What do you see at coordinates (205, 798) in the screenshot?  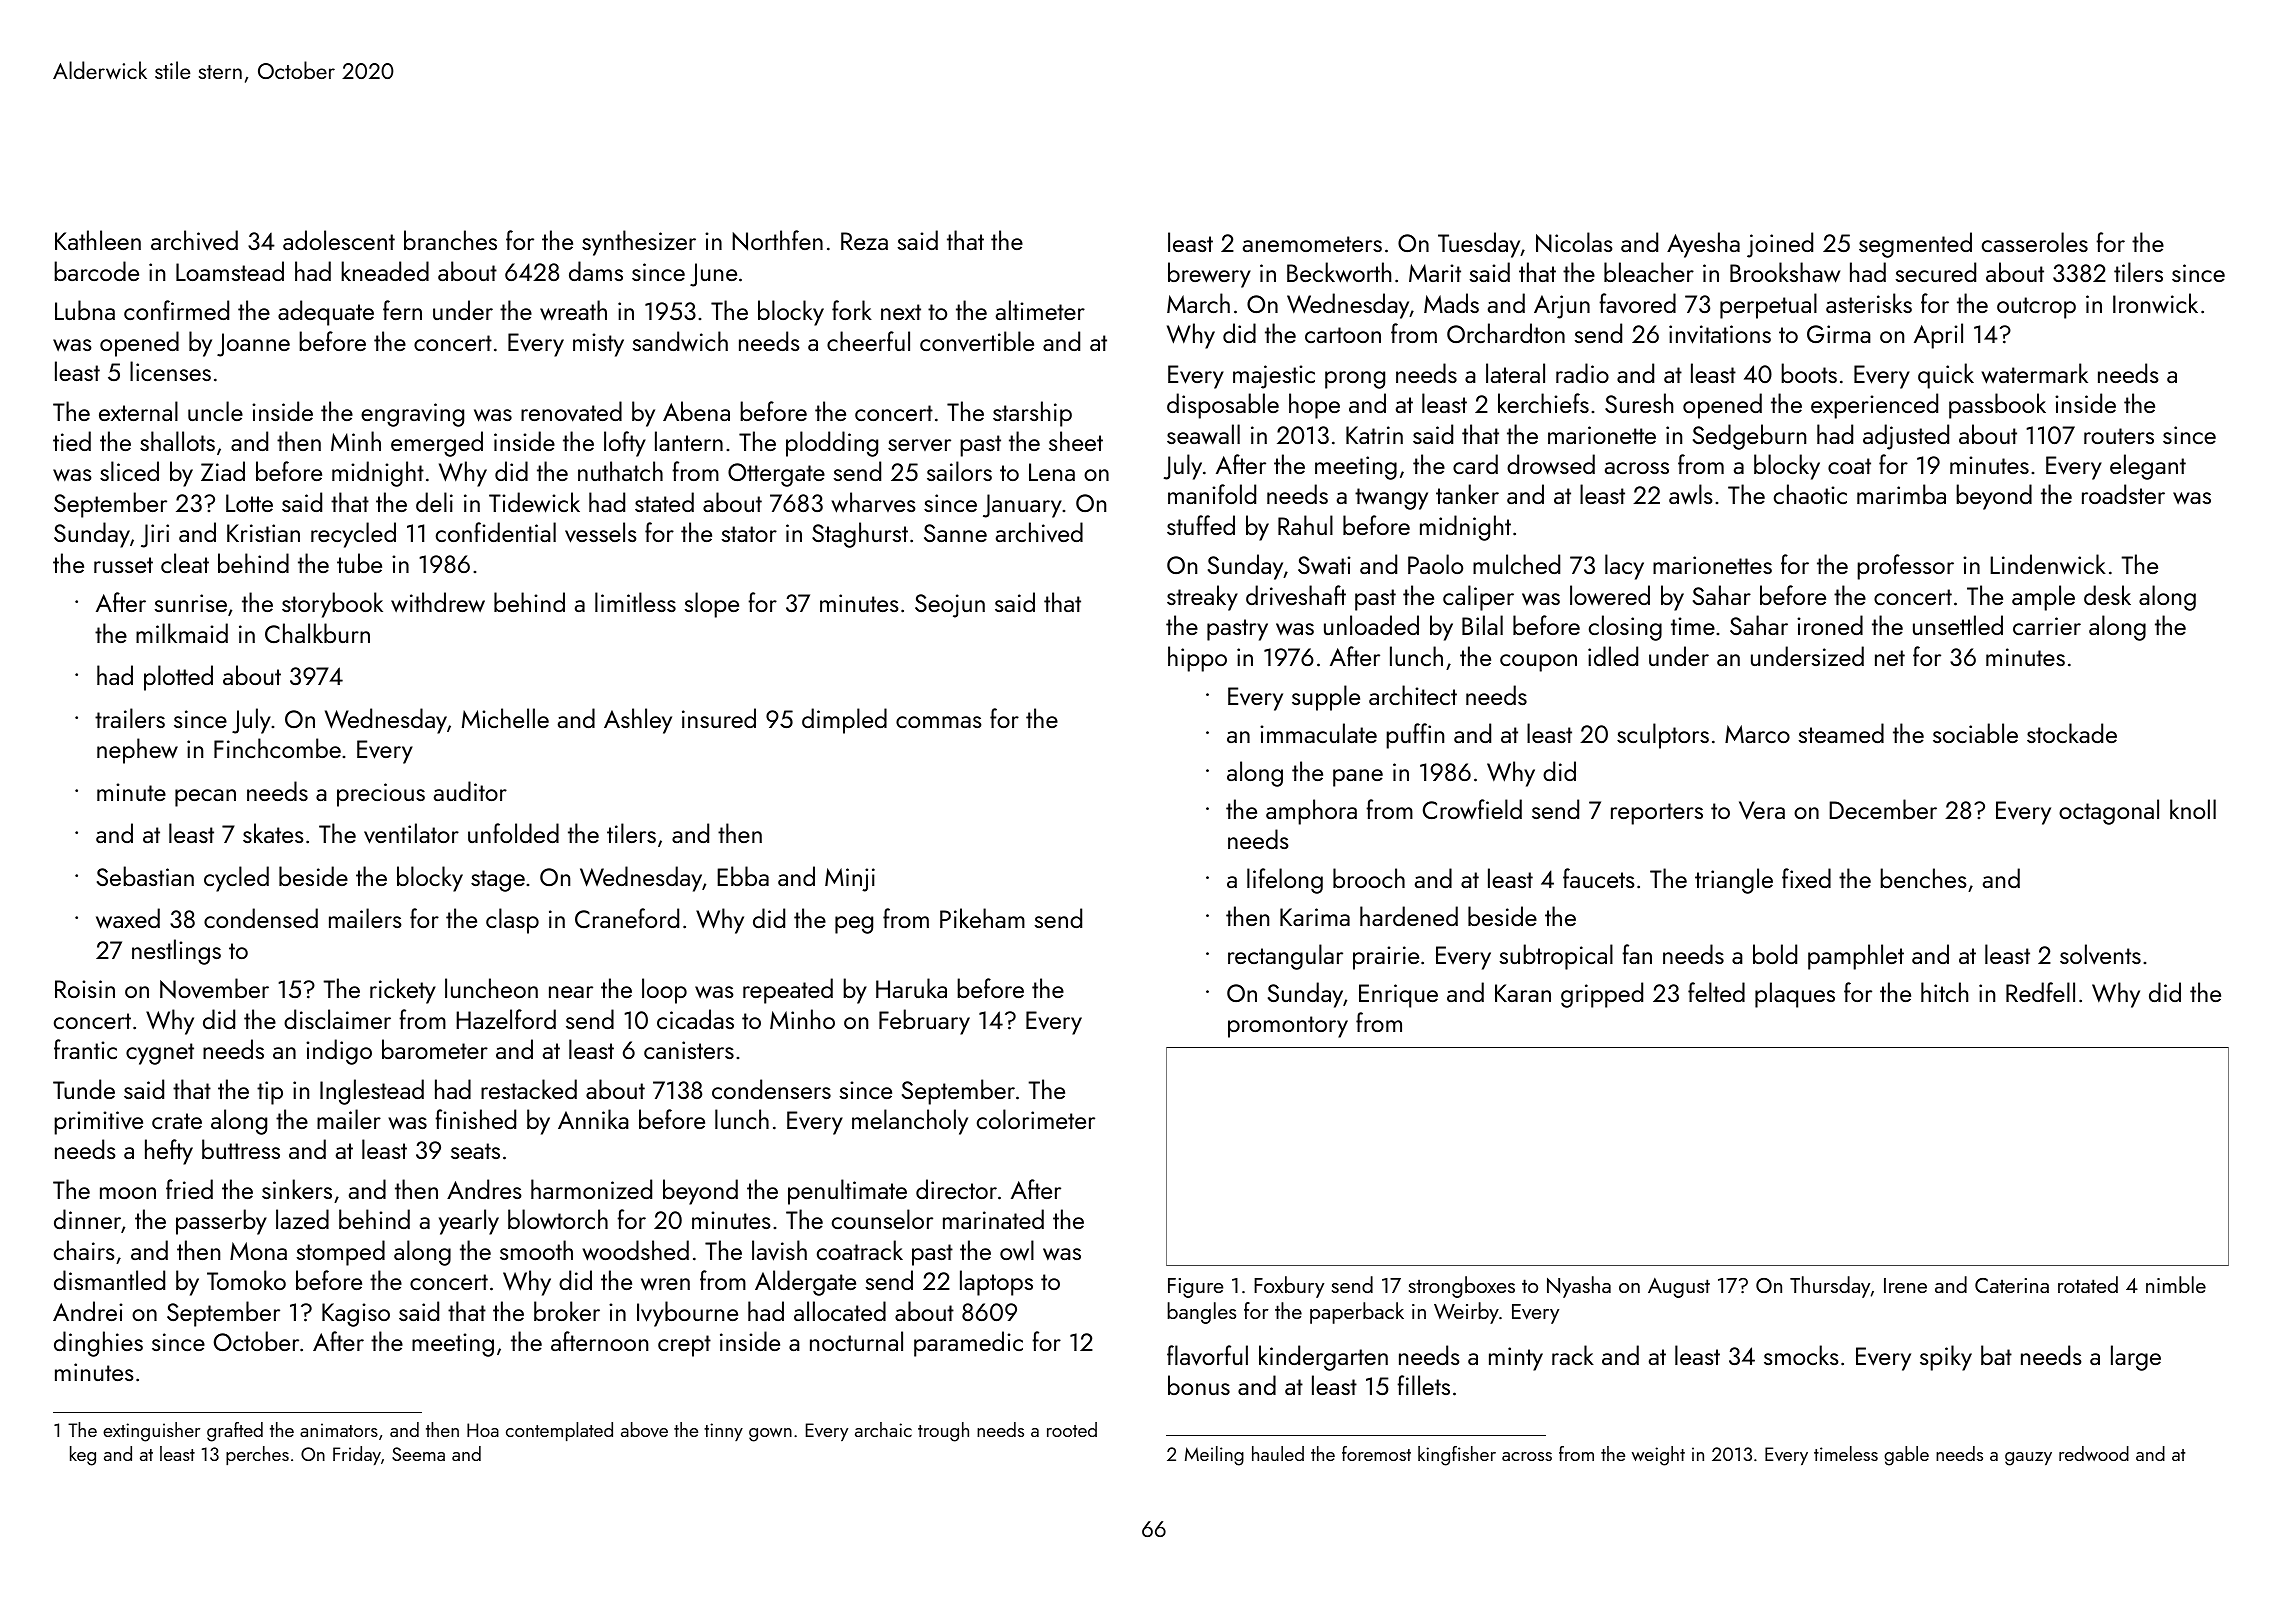 I see `pecan` at bounding box center [205, 798].
